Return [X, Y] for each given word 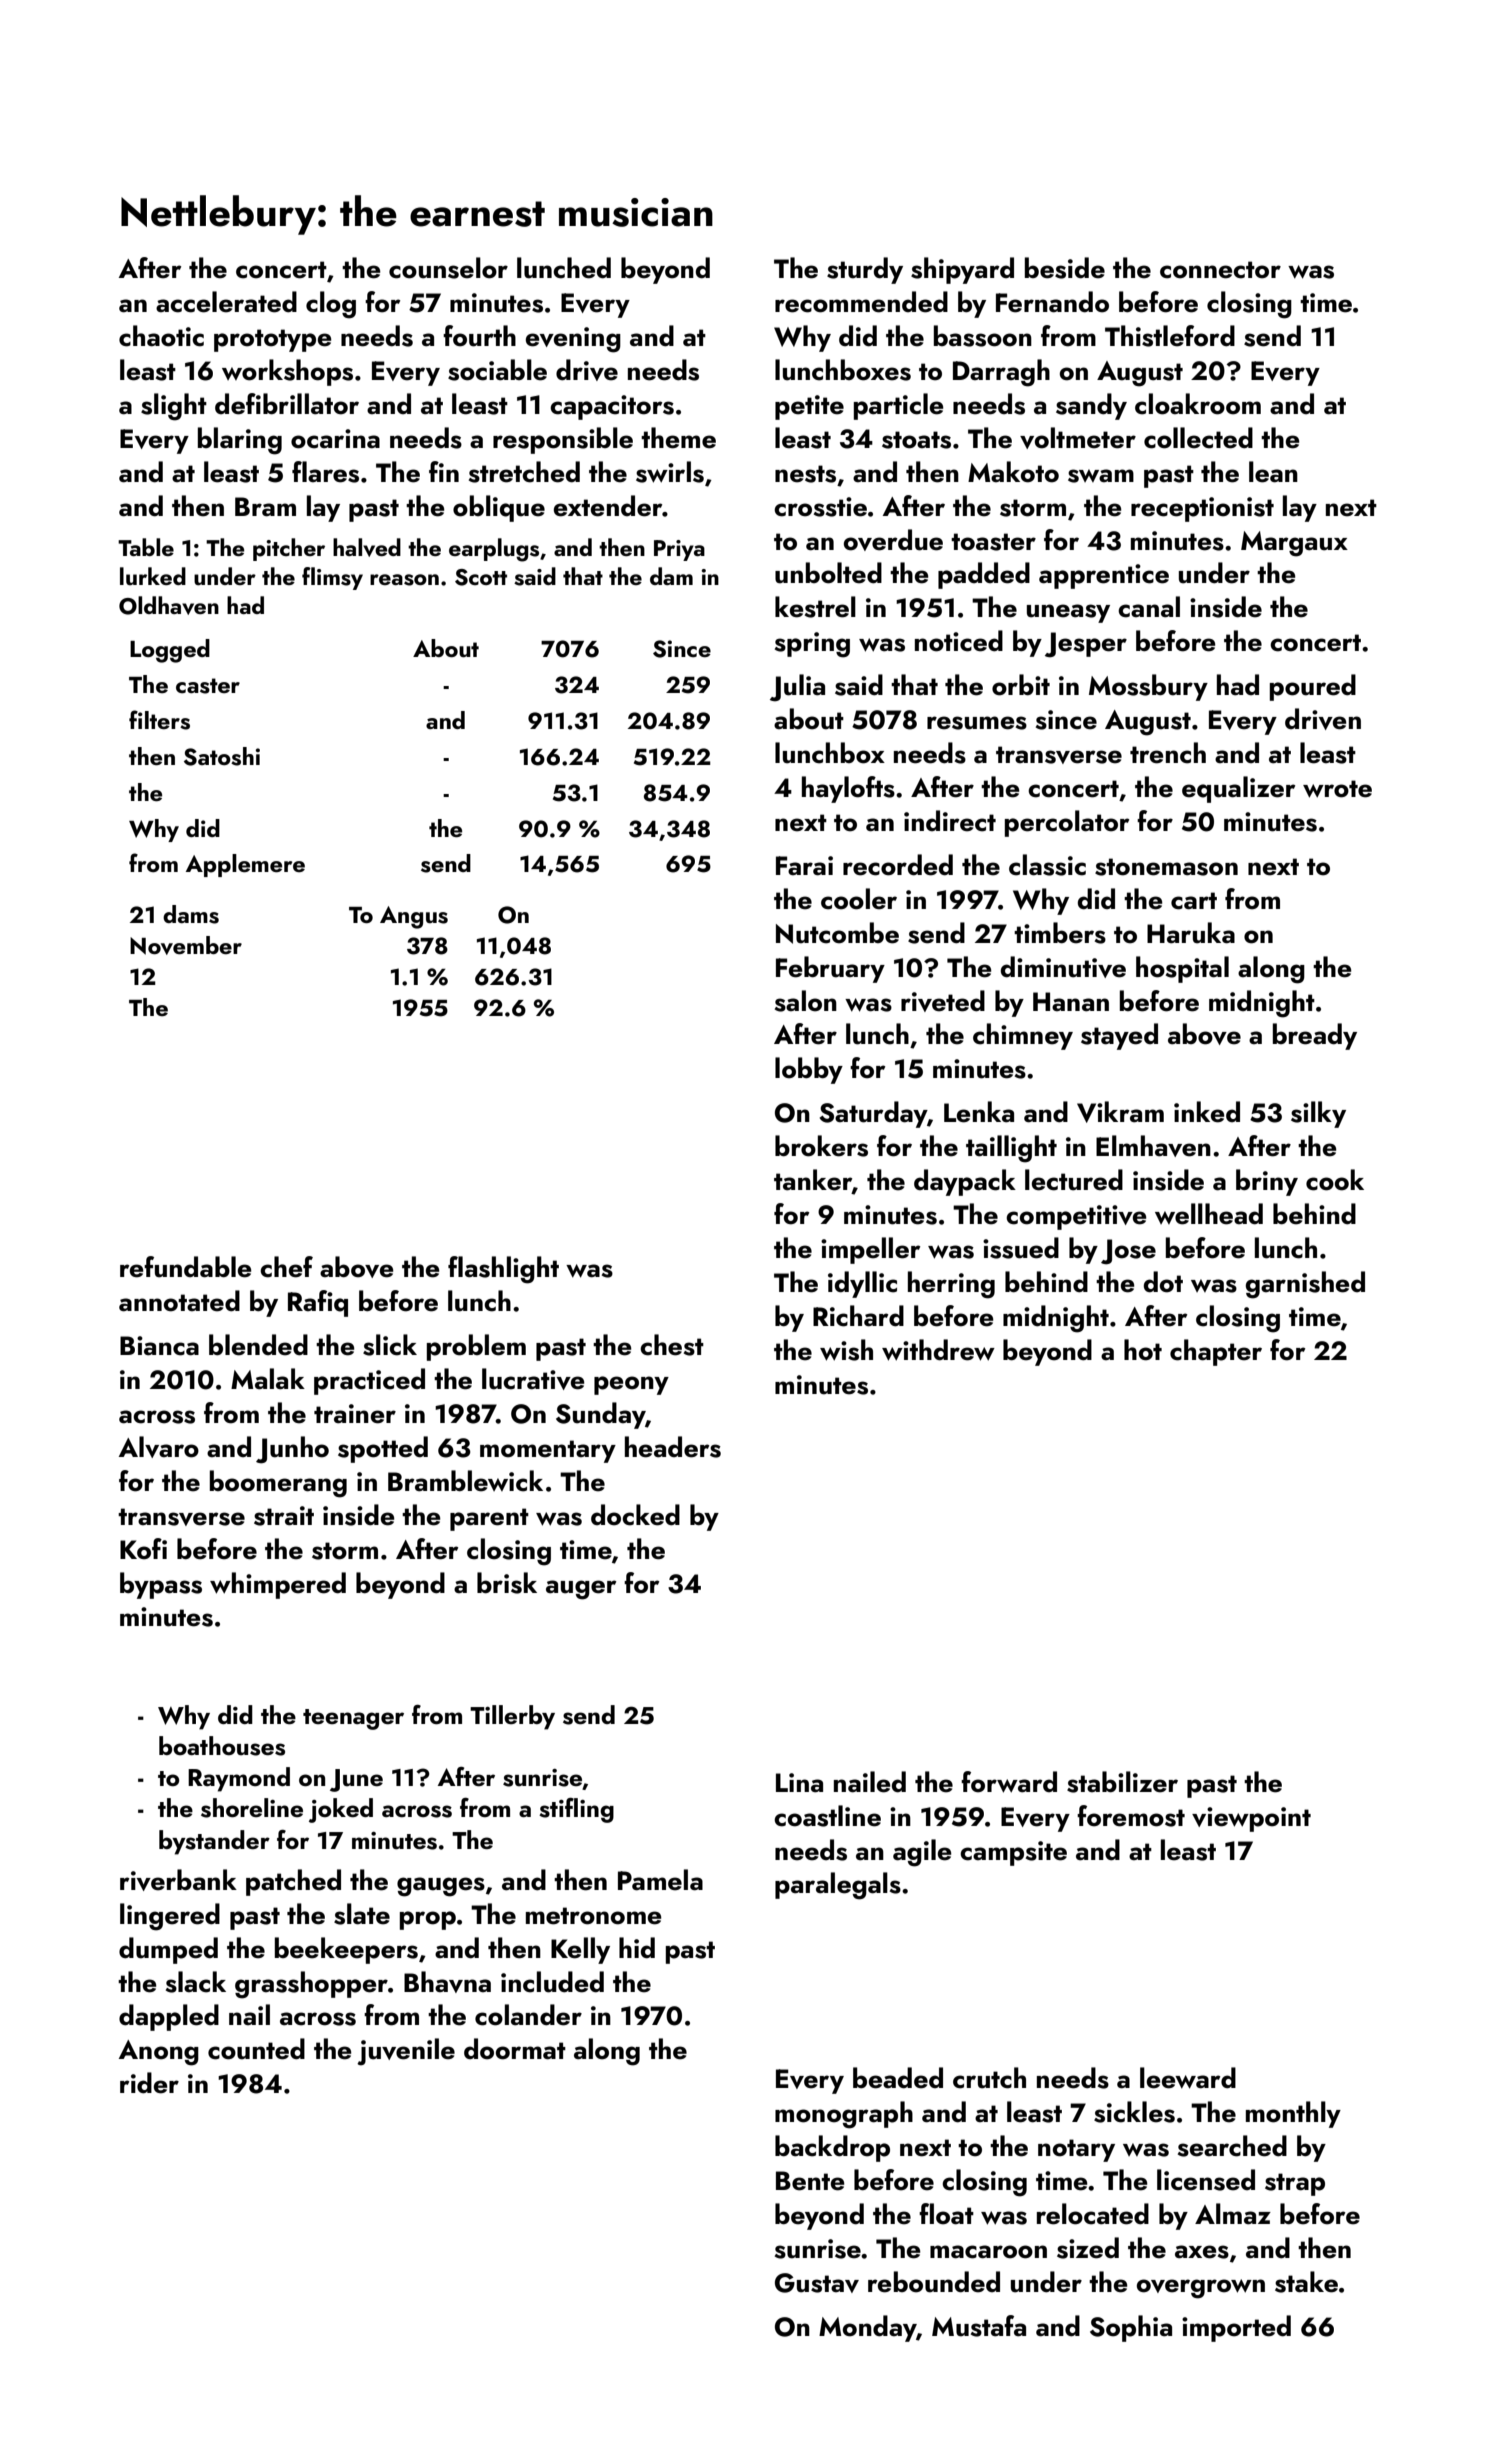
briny [1267, 1182]
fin [444, 471]
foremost [1131, 1816]
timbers [1060, 933]
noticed [959, 641]
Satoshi [222, 756]
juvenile [406, 2052]
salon [806, 1001]
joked [341, 1810]
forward [1009, 1782]
